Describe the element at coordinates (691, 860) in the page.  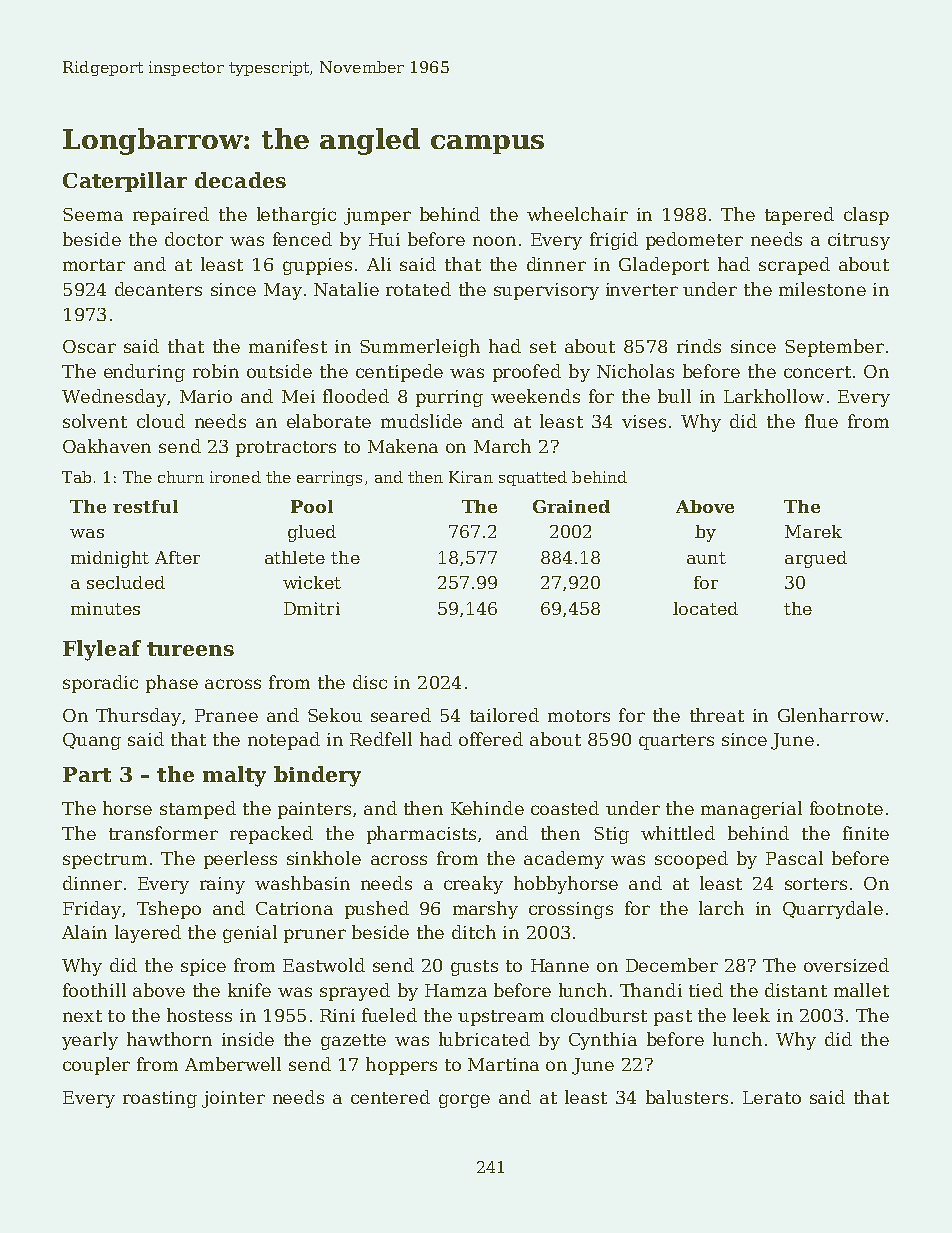
I see `scooped` at that location.
